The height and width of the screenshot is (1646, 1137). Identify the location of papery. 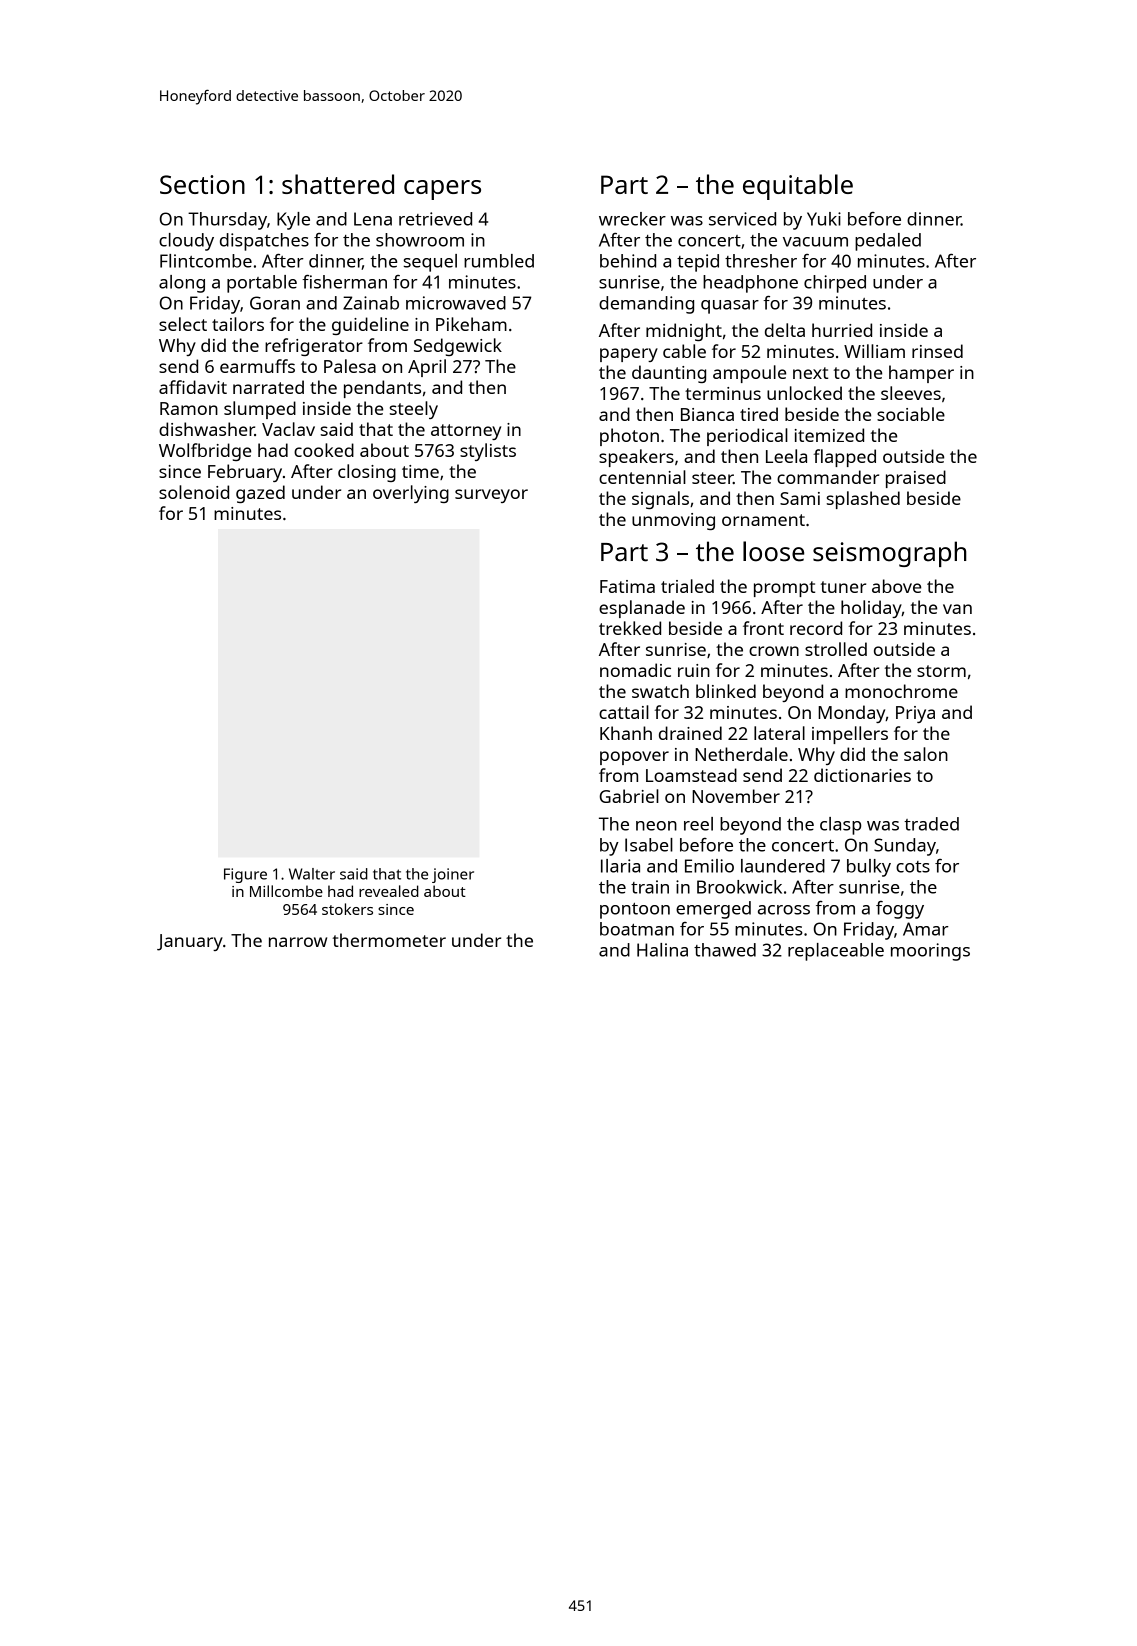
(629, 355).
